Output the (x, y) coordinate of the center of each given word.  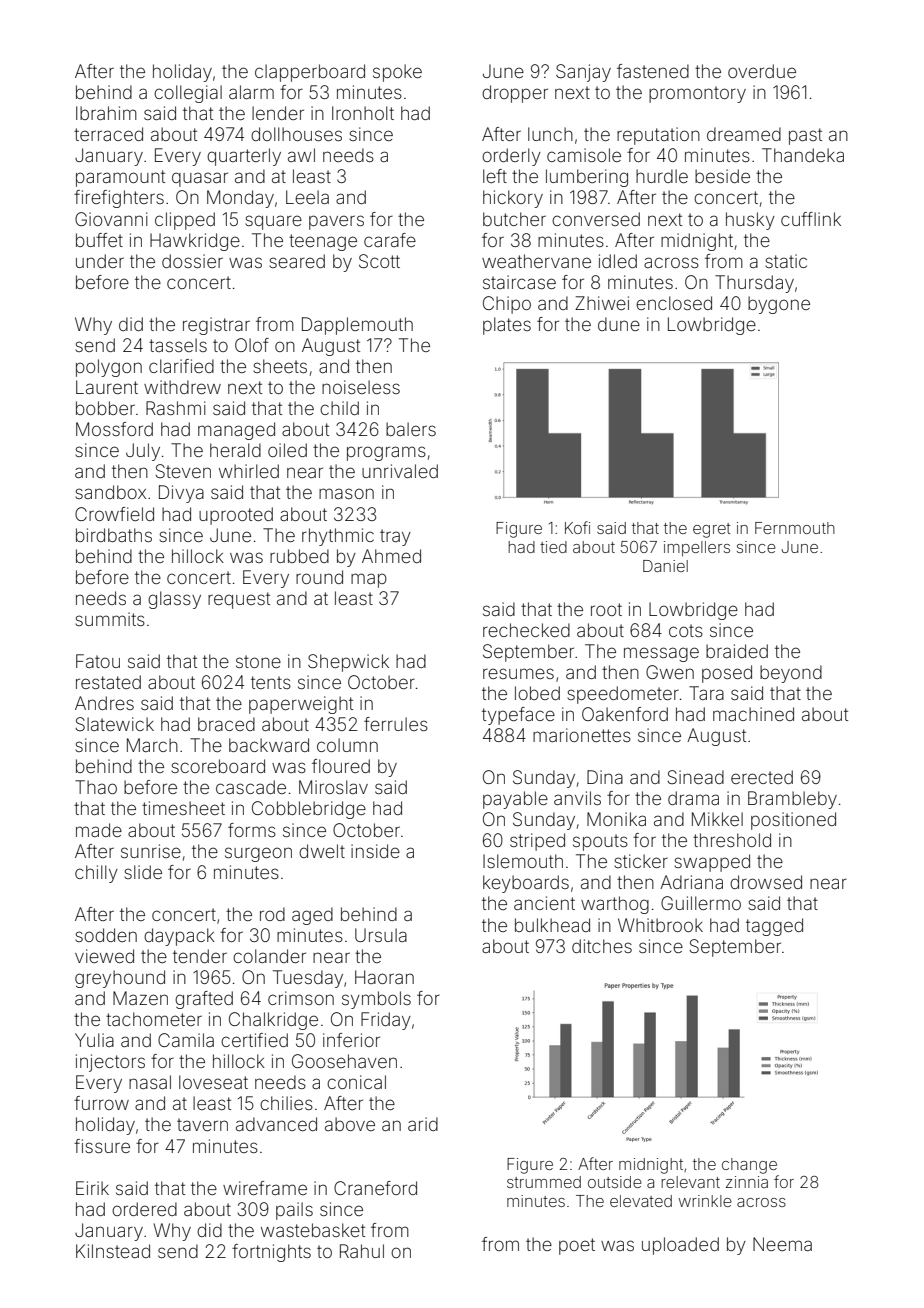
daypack (179, 937)
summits (110, 619)
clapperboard (310, 73)
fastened (653, 71)
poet (577, 1246)
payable (515, 800)
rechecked (526, 630)
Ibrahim (106, 113)
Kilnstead (113, 1251)
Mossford (114, 429)
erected (762, 777)
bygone (779, 305)
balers (411, 429)
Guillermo (701, 903)
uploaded (680, 1246)
